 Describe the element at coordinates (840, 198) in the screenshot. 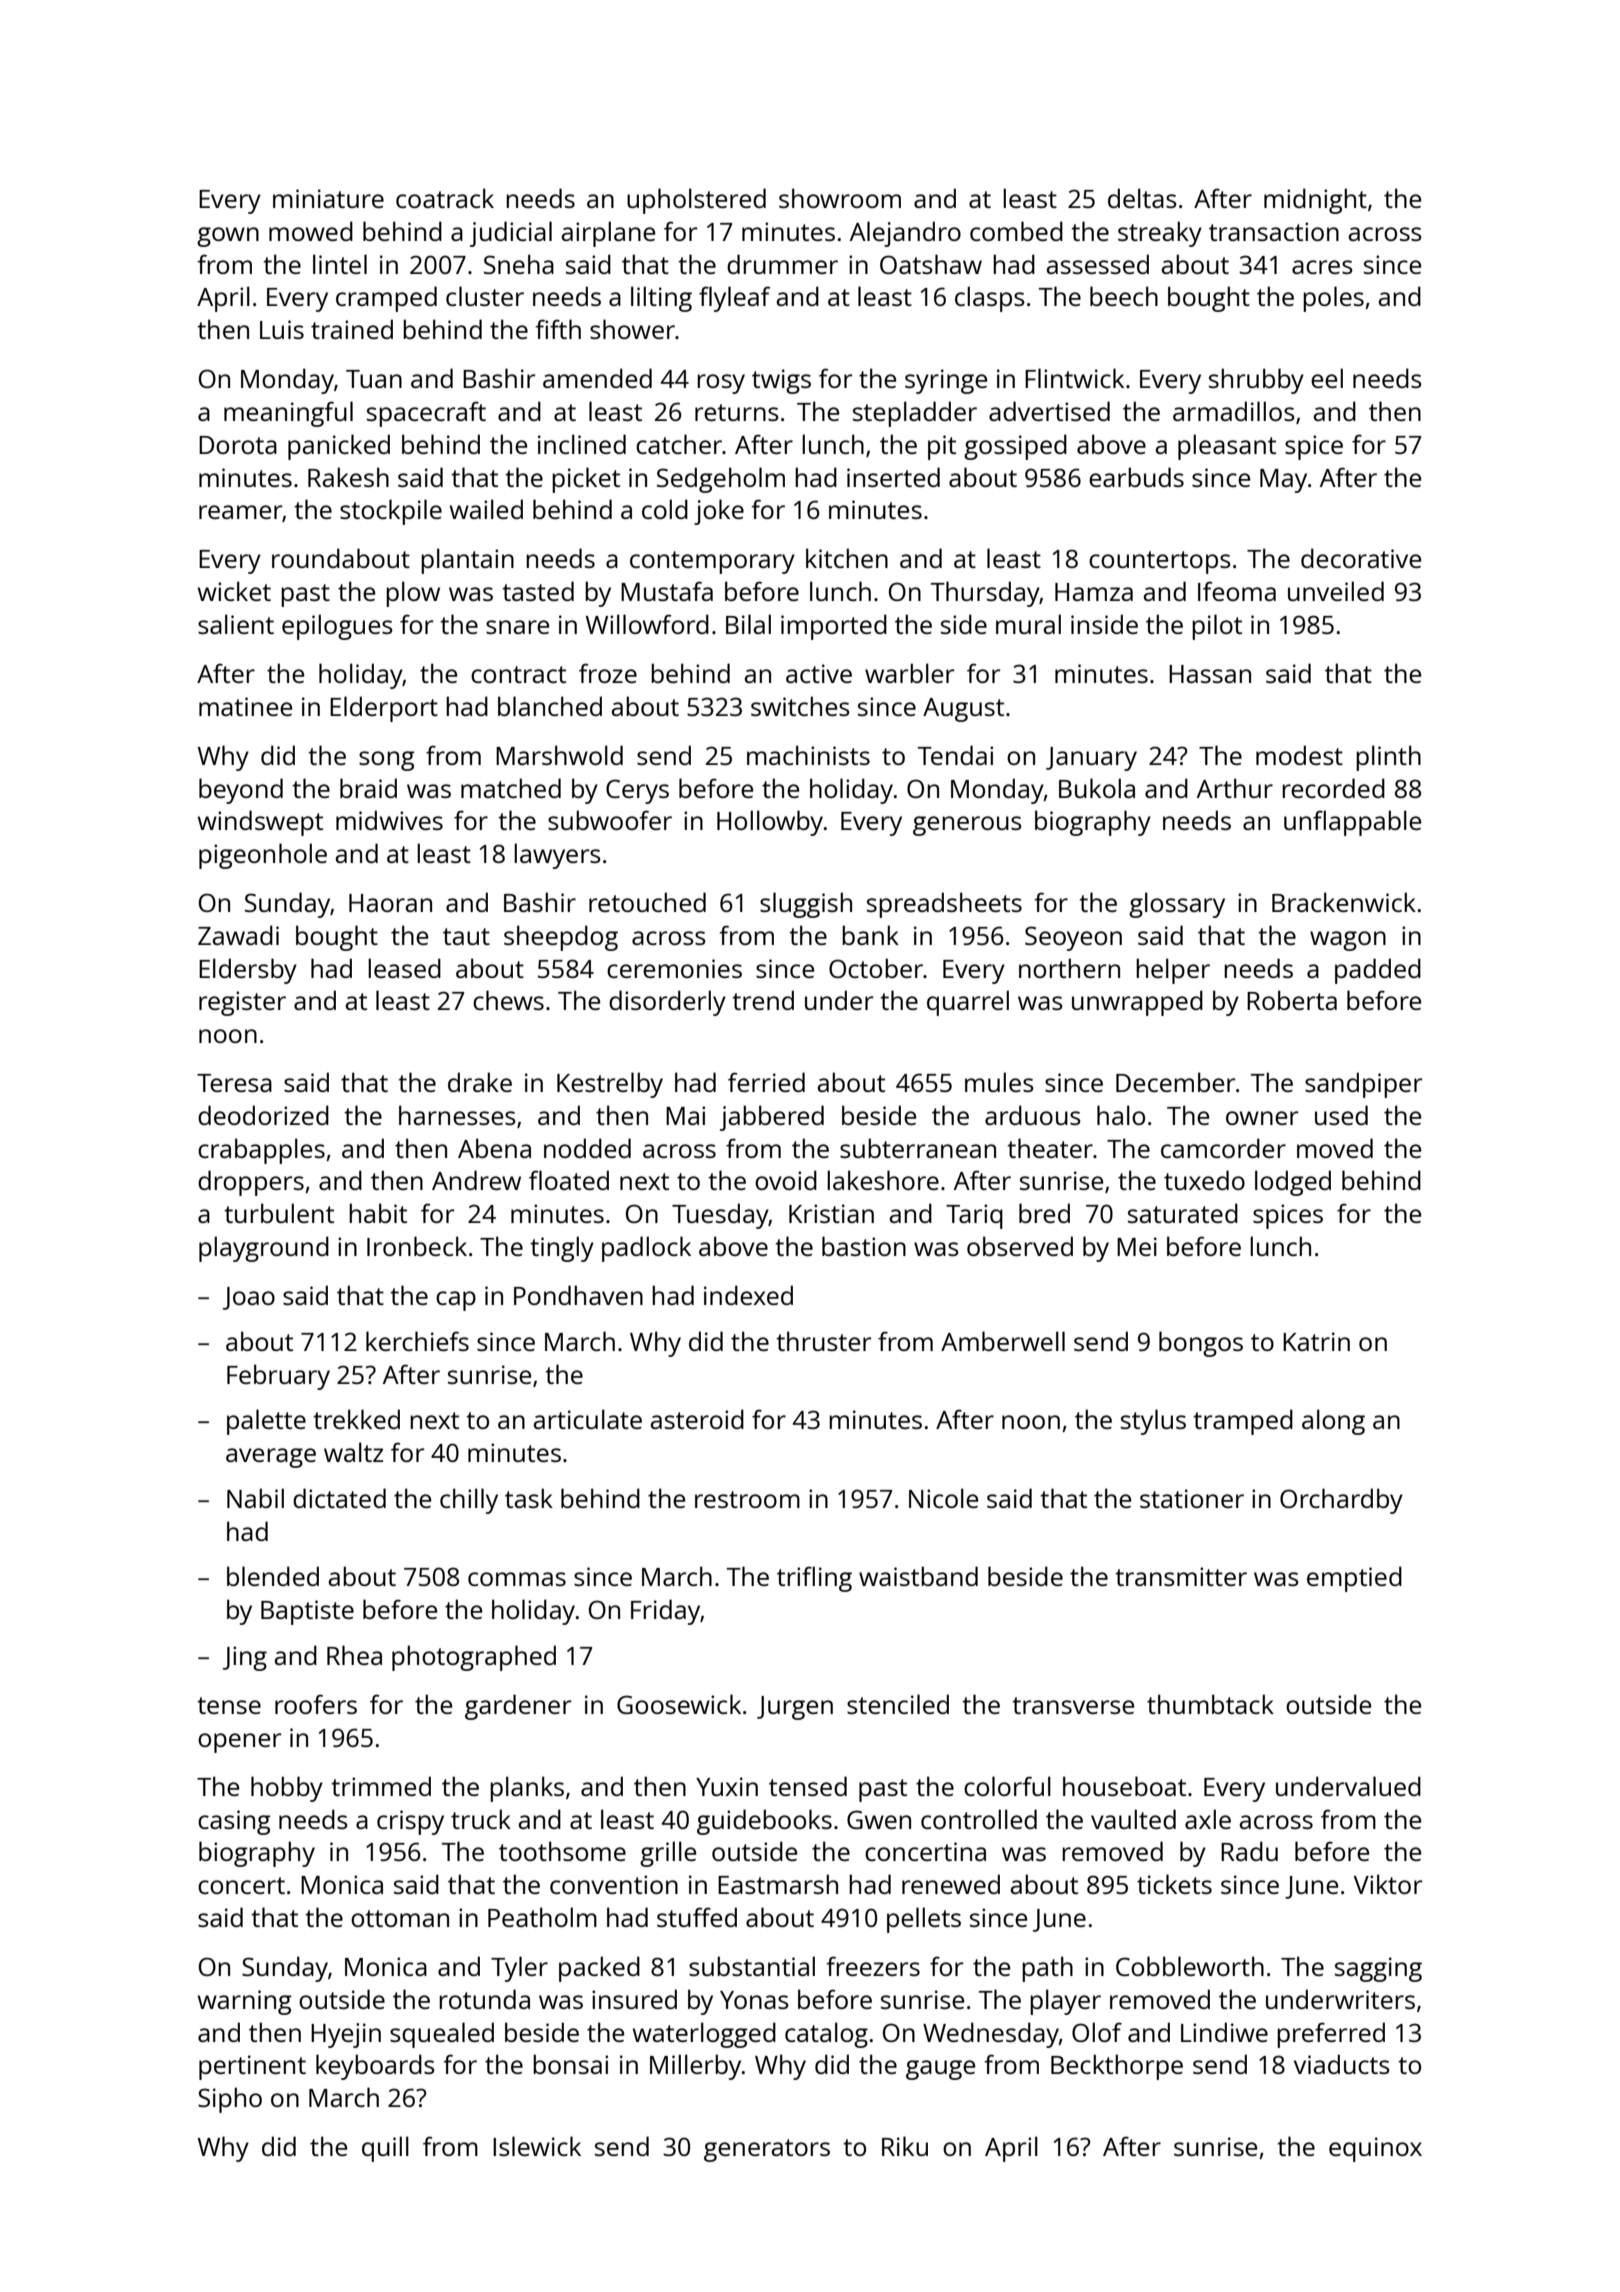

I see `showroom` at that location.
